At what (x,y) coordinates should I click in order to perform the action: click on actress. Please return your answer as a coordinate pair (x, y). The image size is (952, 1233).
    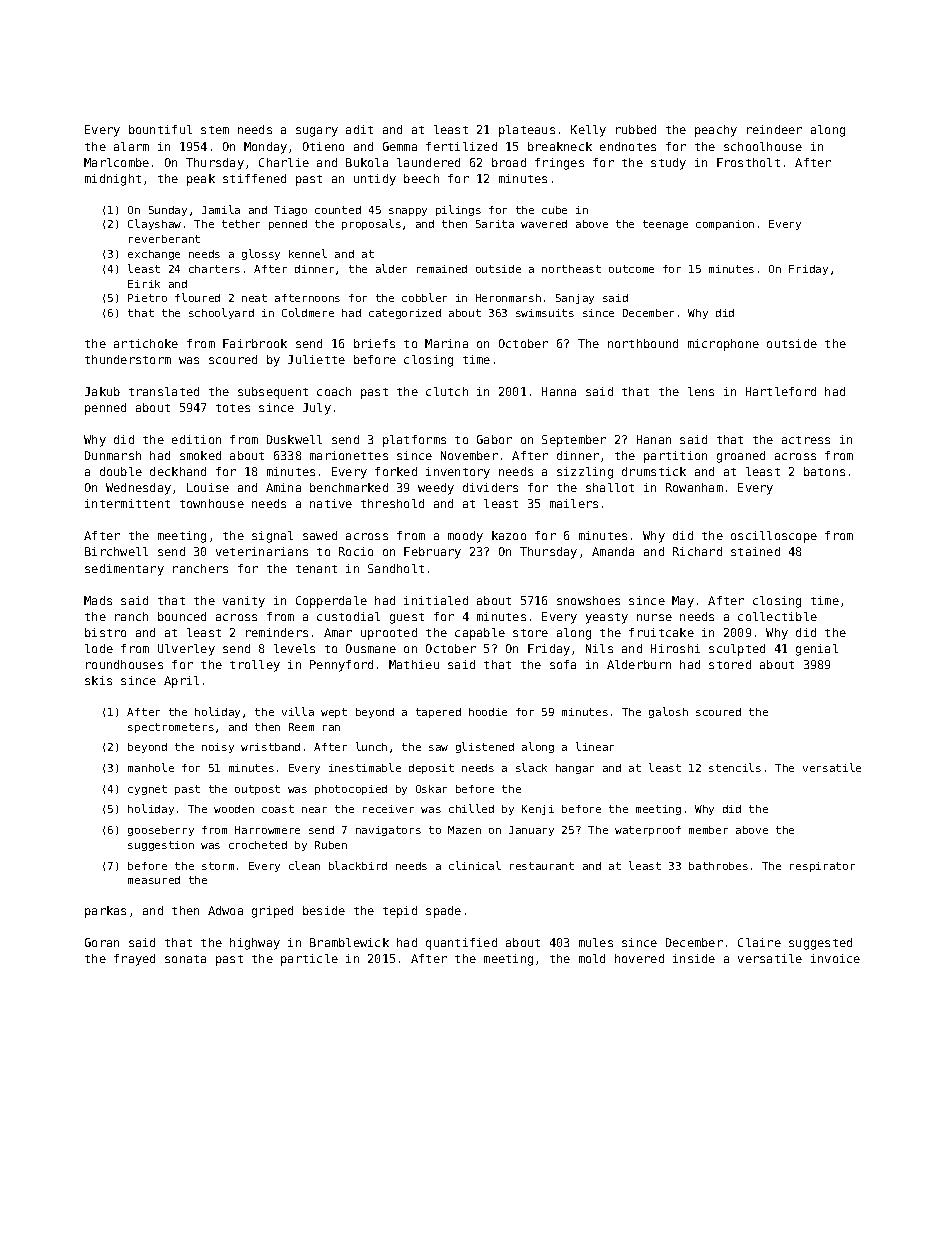
    Looking at the image, I should click on (806, 440).
